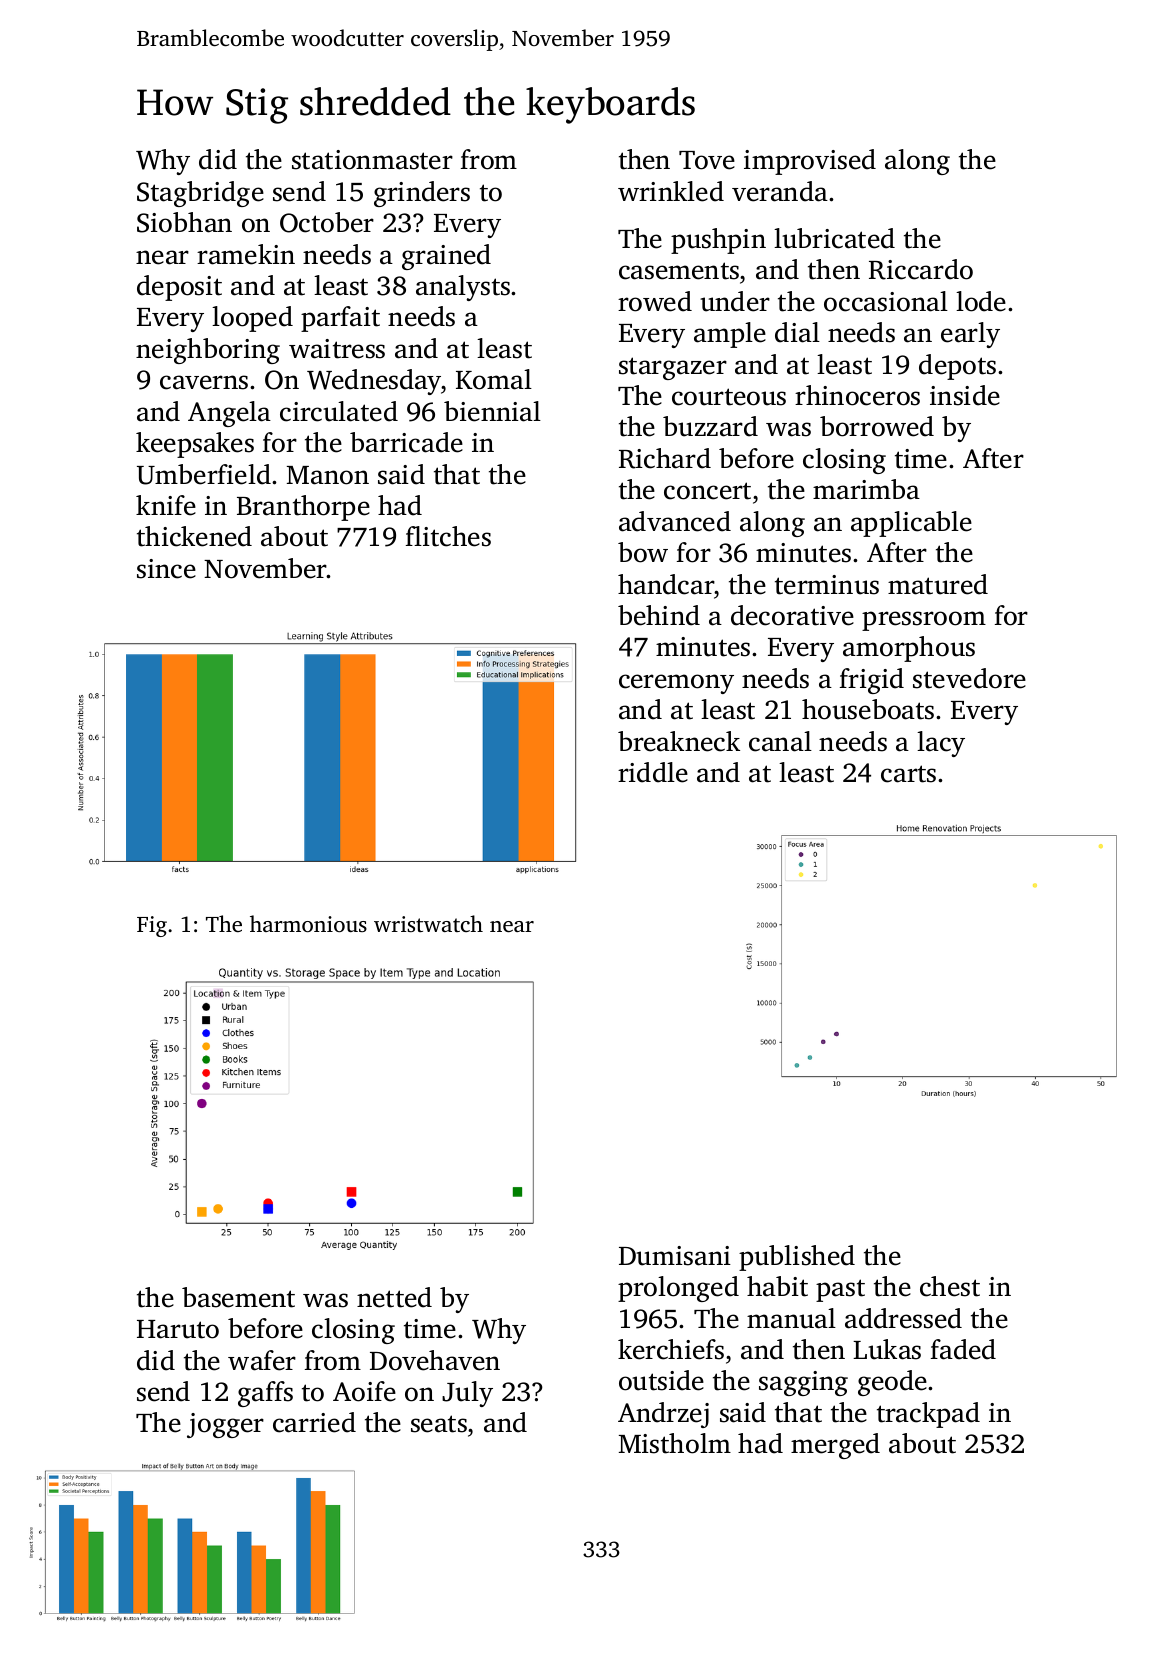 This screenshot has width=1165, height=1654. Describe the element at coordinates (364, 1391) in the screenshot. I see `Aoife` at that location.
